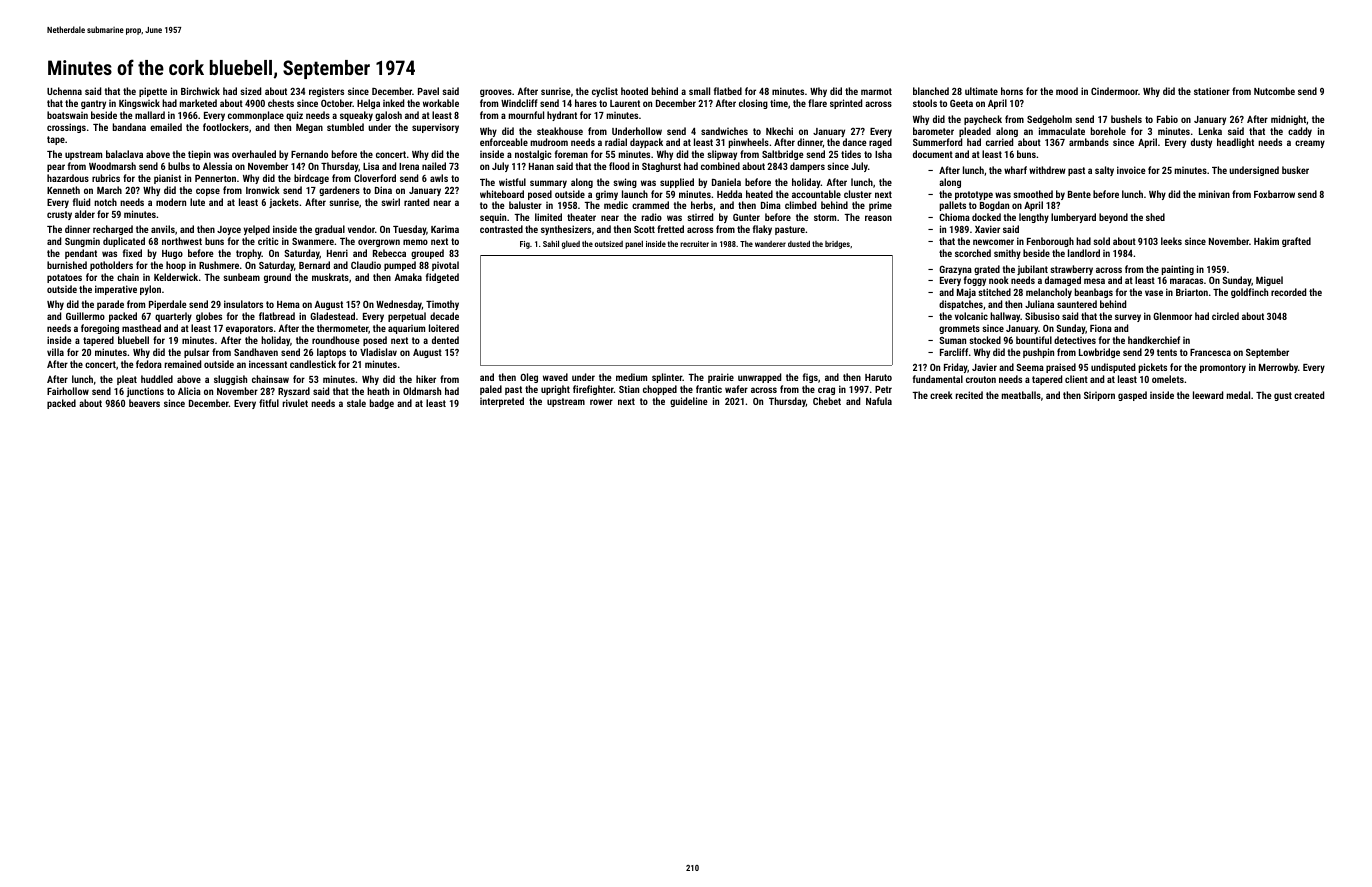 The width and height of the screenshot is (1372, 887). Describe the element at coordinates (1089, 142) in the screenshot. I see `armbands` at that location.
